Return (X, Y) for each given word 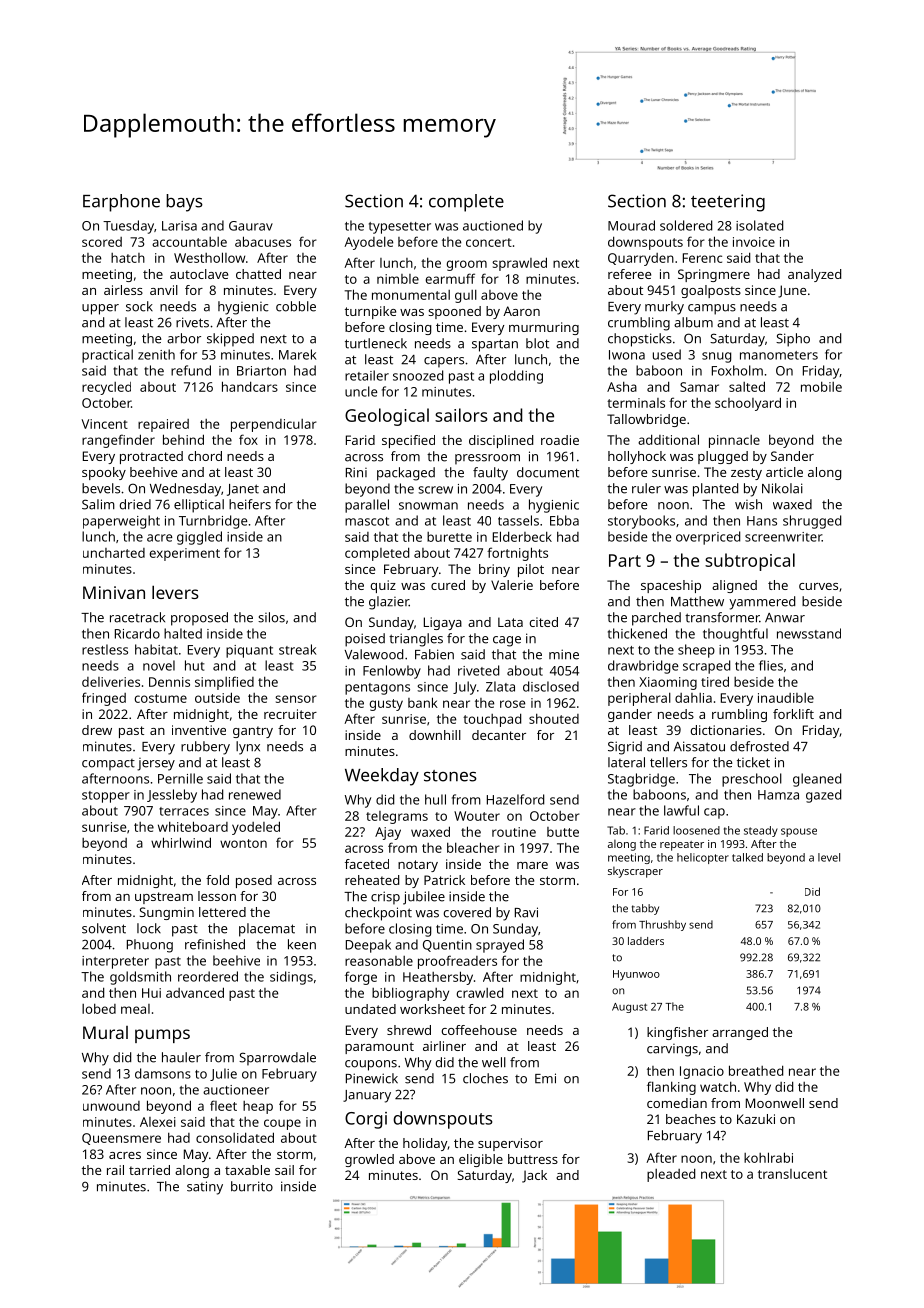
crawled (479, 992)
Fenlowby (392, 672)
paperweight (121, 522)
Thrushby (662, 925)
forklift (793, 714)
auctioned (493, 225)
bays (184, 203)
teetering (728, 203)
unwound (111, 1106)
